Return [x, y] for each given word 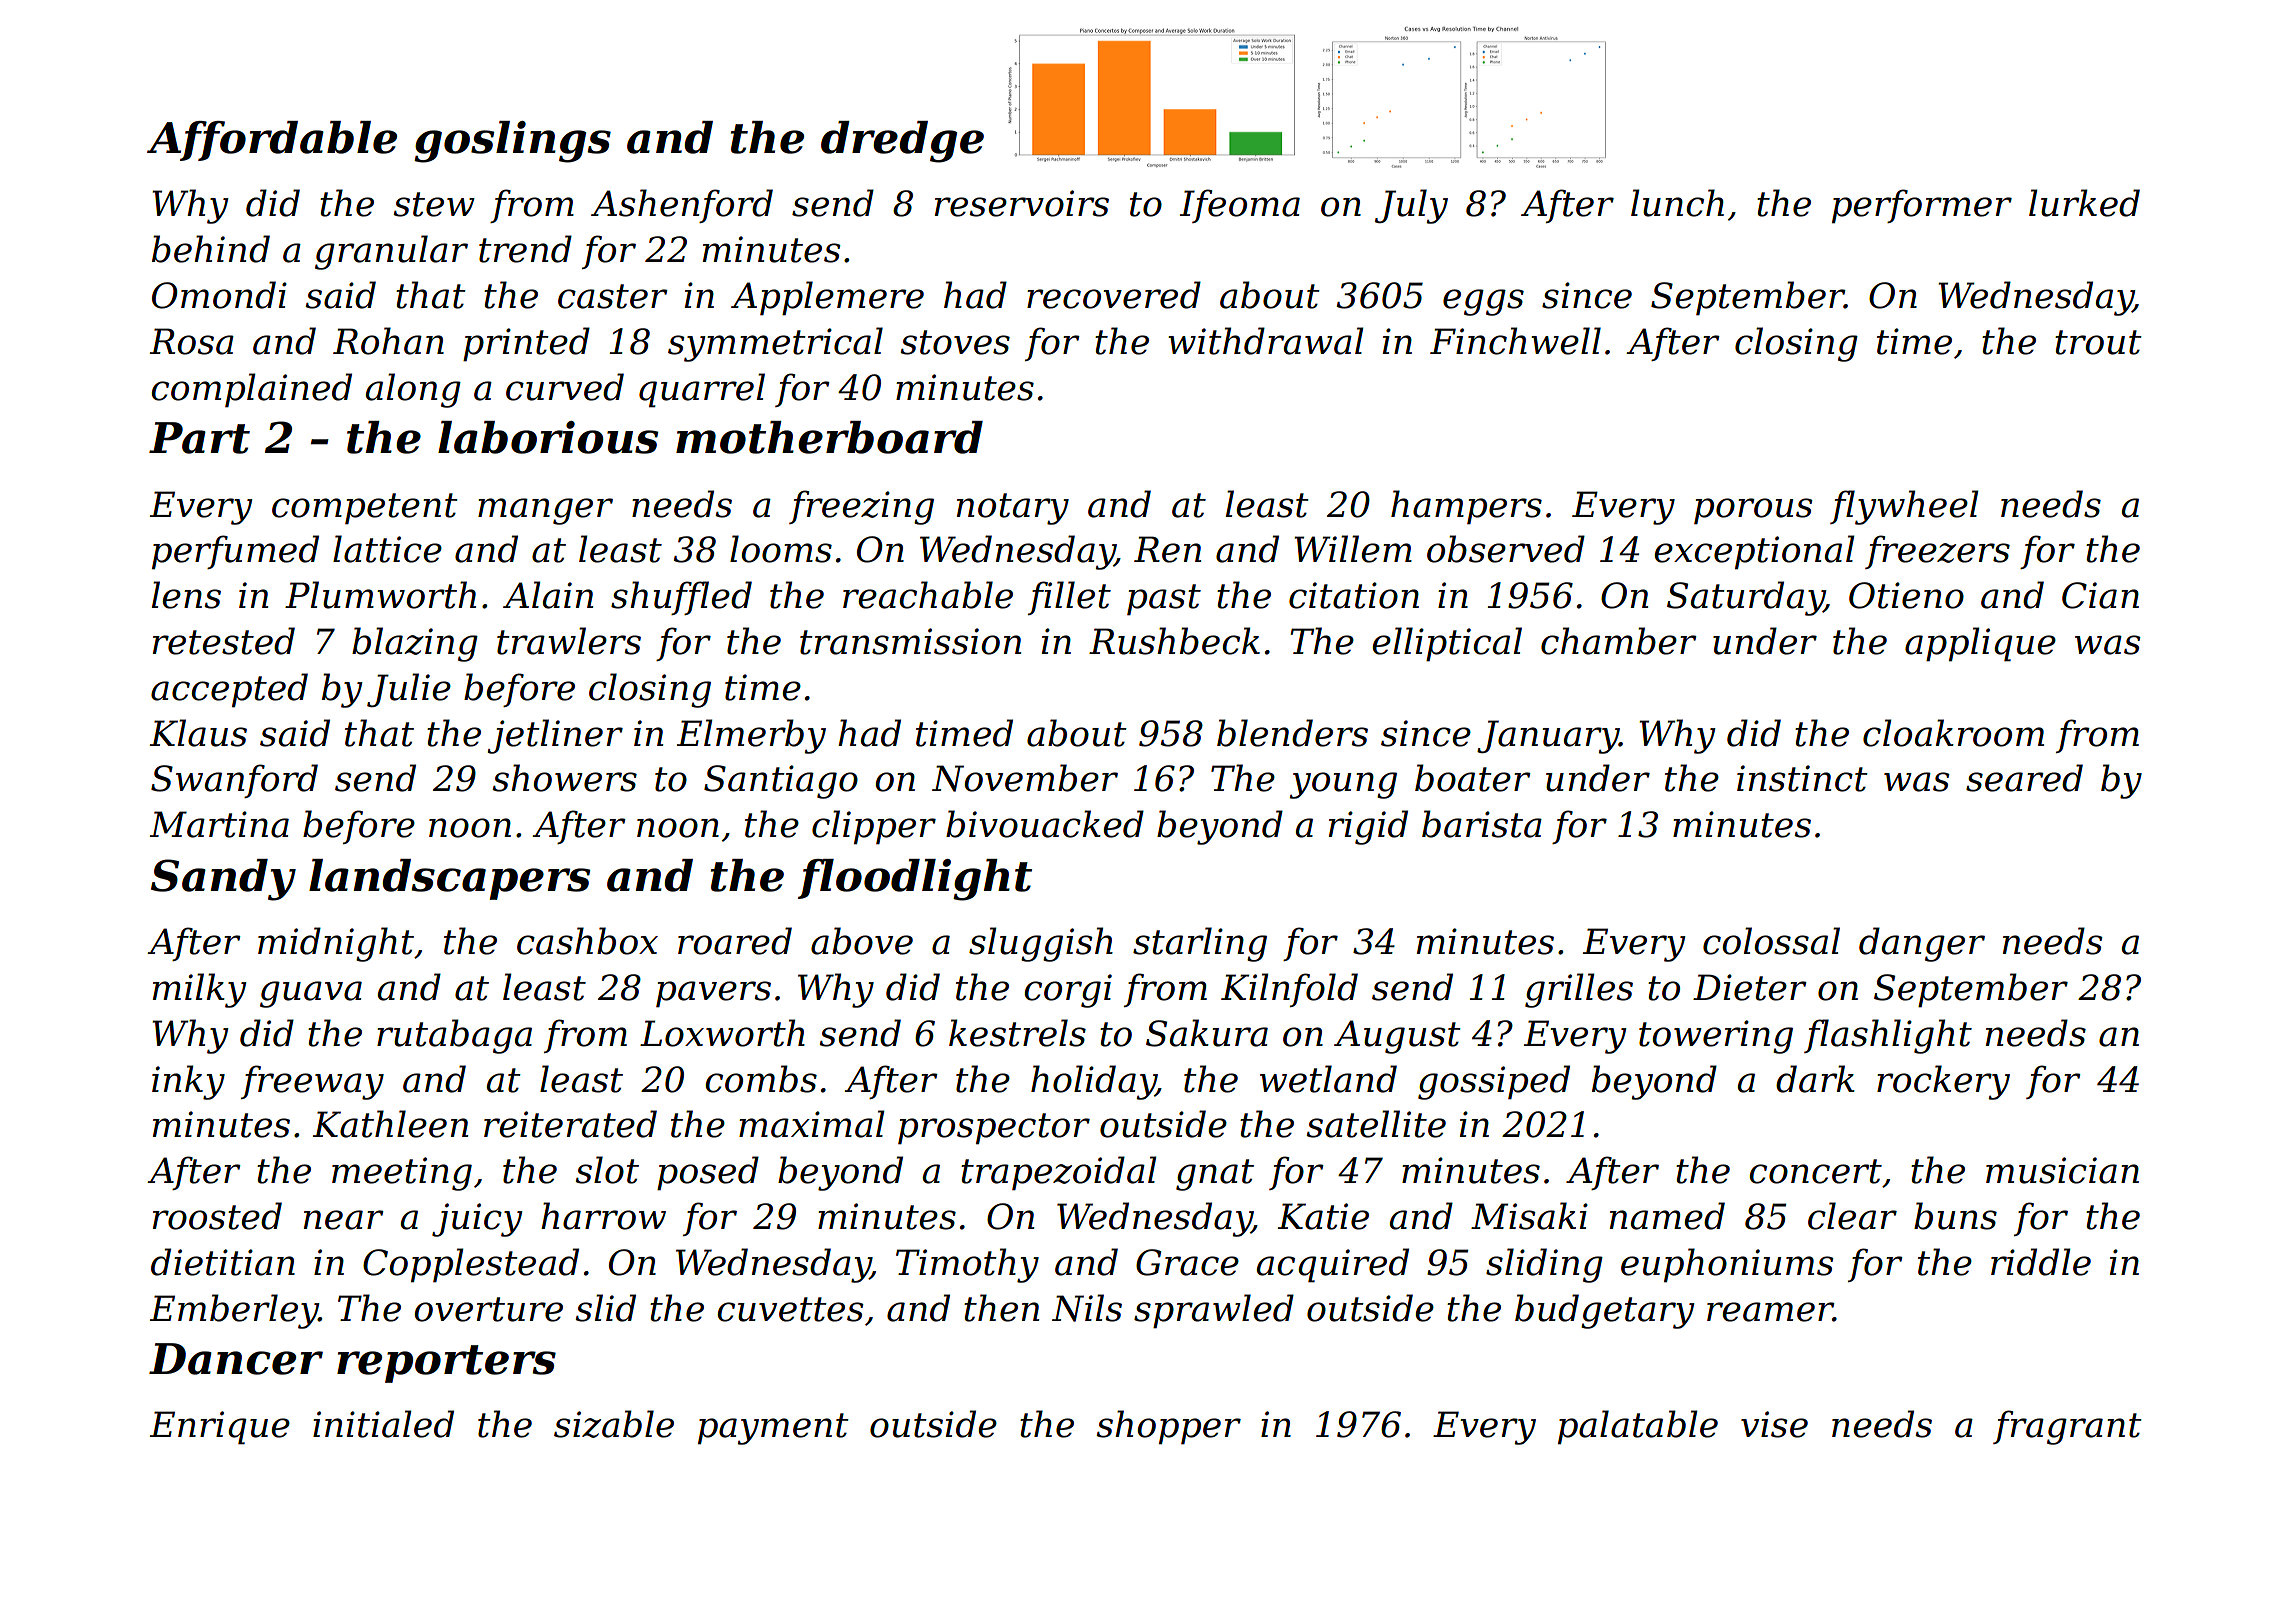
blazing [415, 644]
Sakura [1207, 1033]
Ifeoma [1240, 206]
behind [211, 249]
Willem [1353, 549]
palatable [1638, 1427]
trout [2098, 342]
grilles [1579, 990]
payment [773, 1429]
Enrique [220, 1428]
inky [188, 1082]
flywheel [1904, 507]
